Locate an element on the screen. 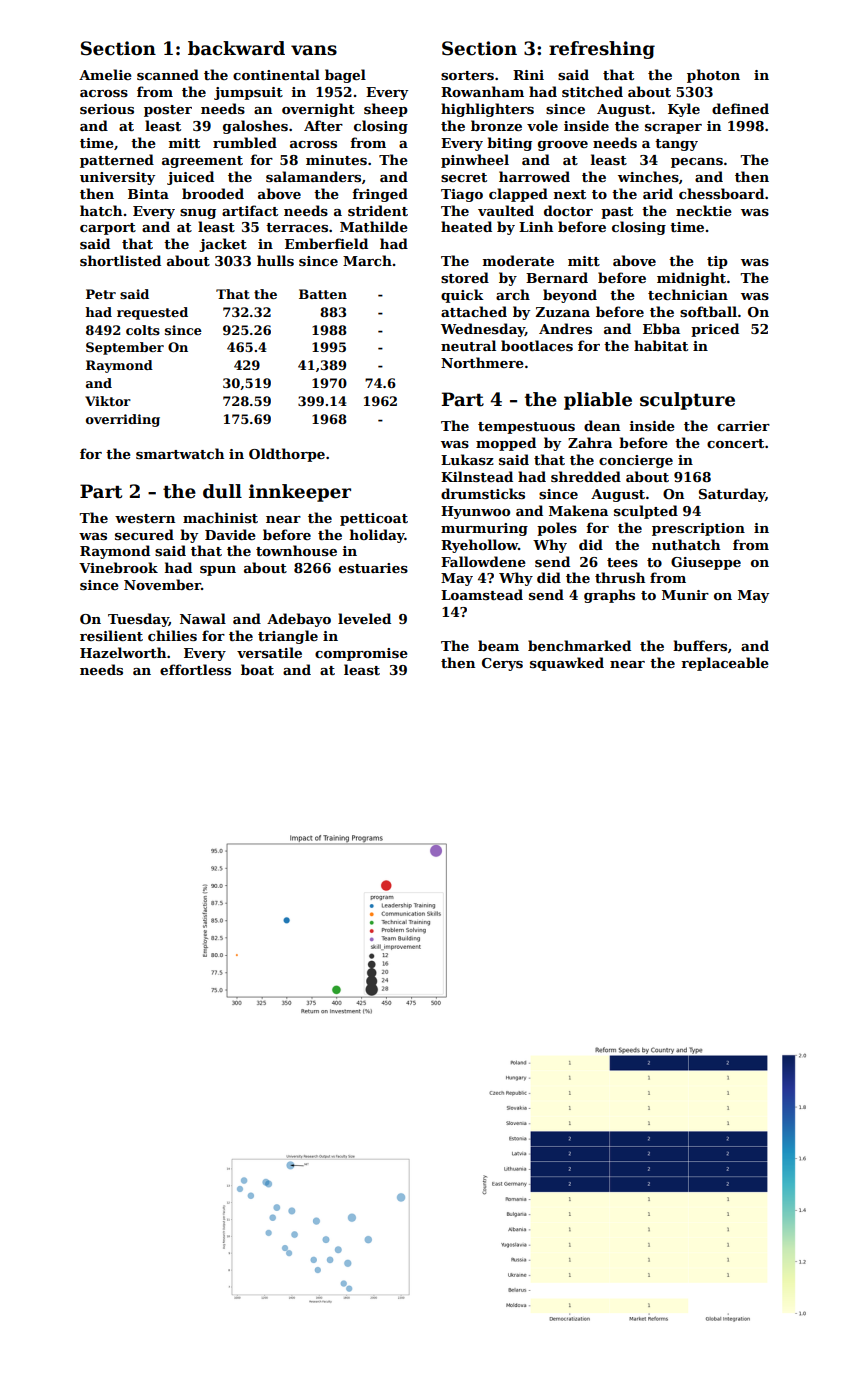 The width and height of the screenshot is (849, 1400). Viktor is located at coordinates (108, 401).
